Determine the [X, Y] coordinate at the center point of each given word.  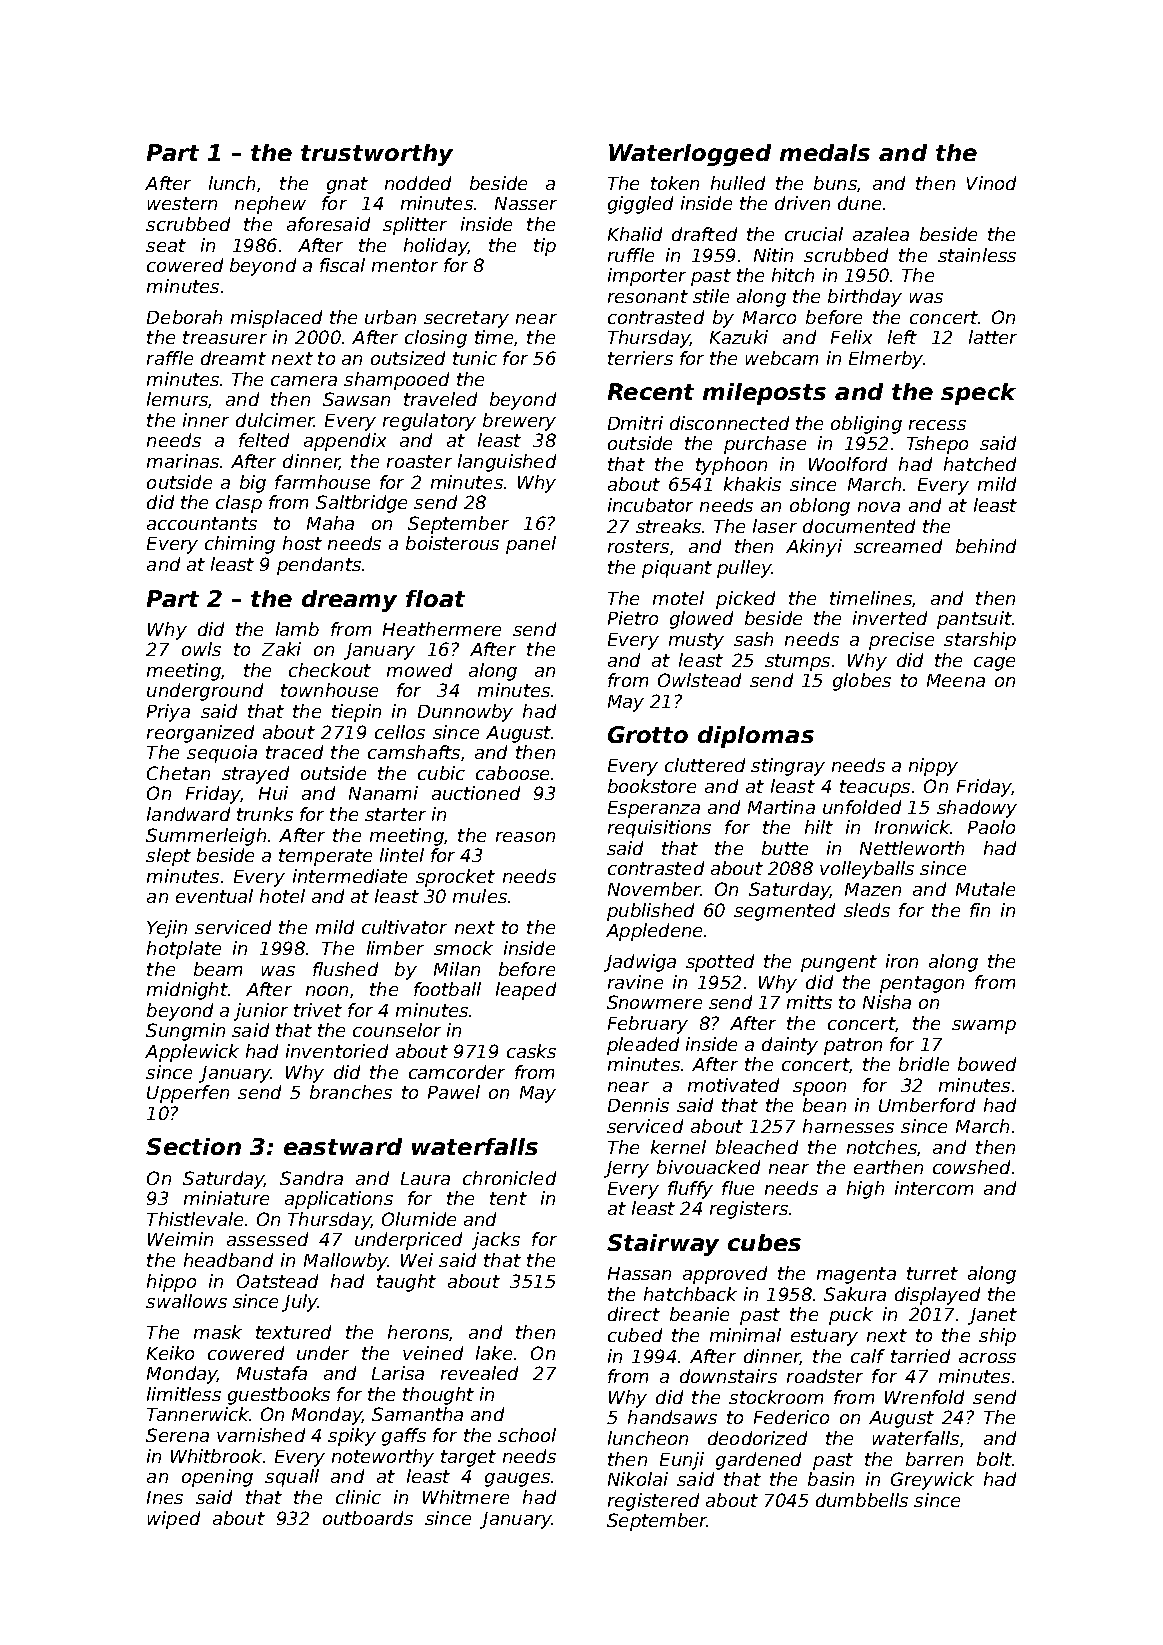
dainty [790, 1046]
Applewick [192, 1053]
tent [508, 1198]
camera [304, 381]
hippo [171, 1283]
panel [531, 545]
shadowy [977, 809]
